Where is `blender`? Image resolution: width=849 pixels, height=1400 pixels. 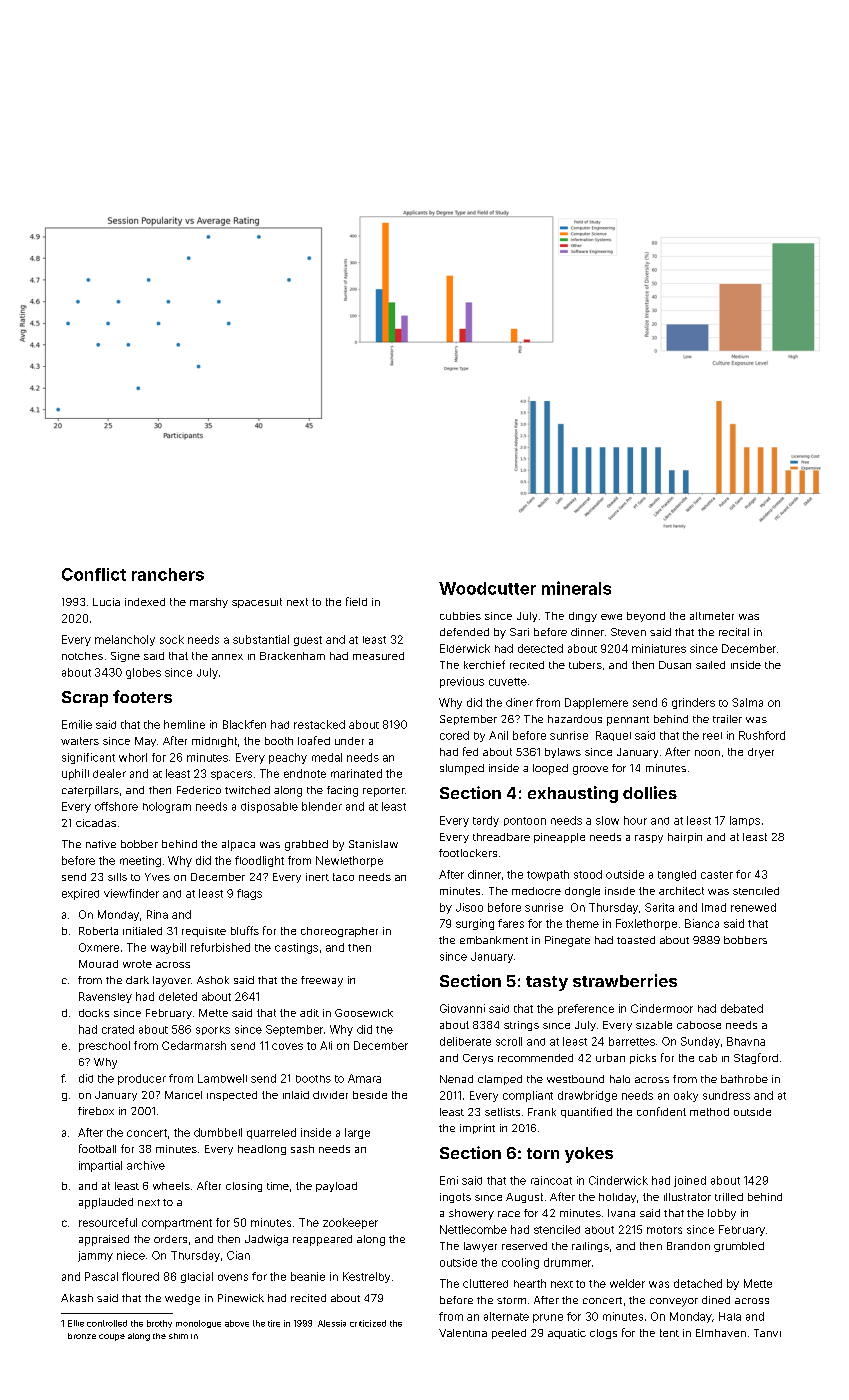
blender is located at coordinates (322, 806).
